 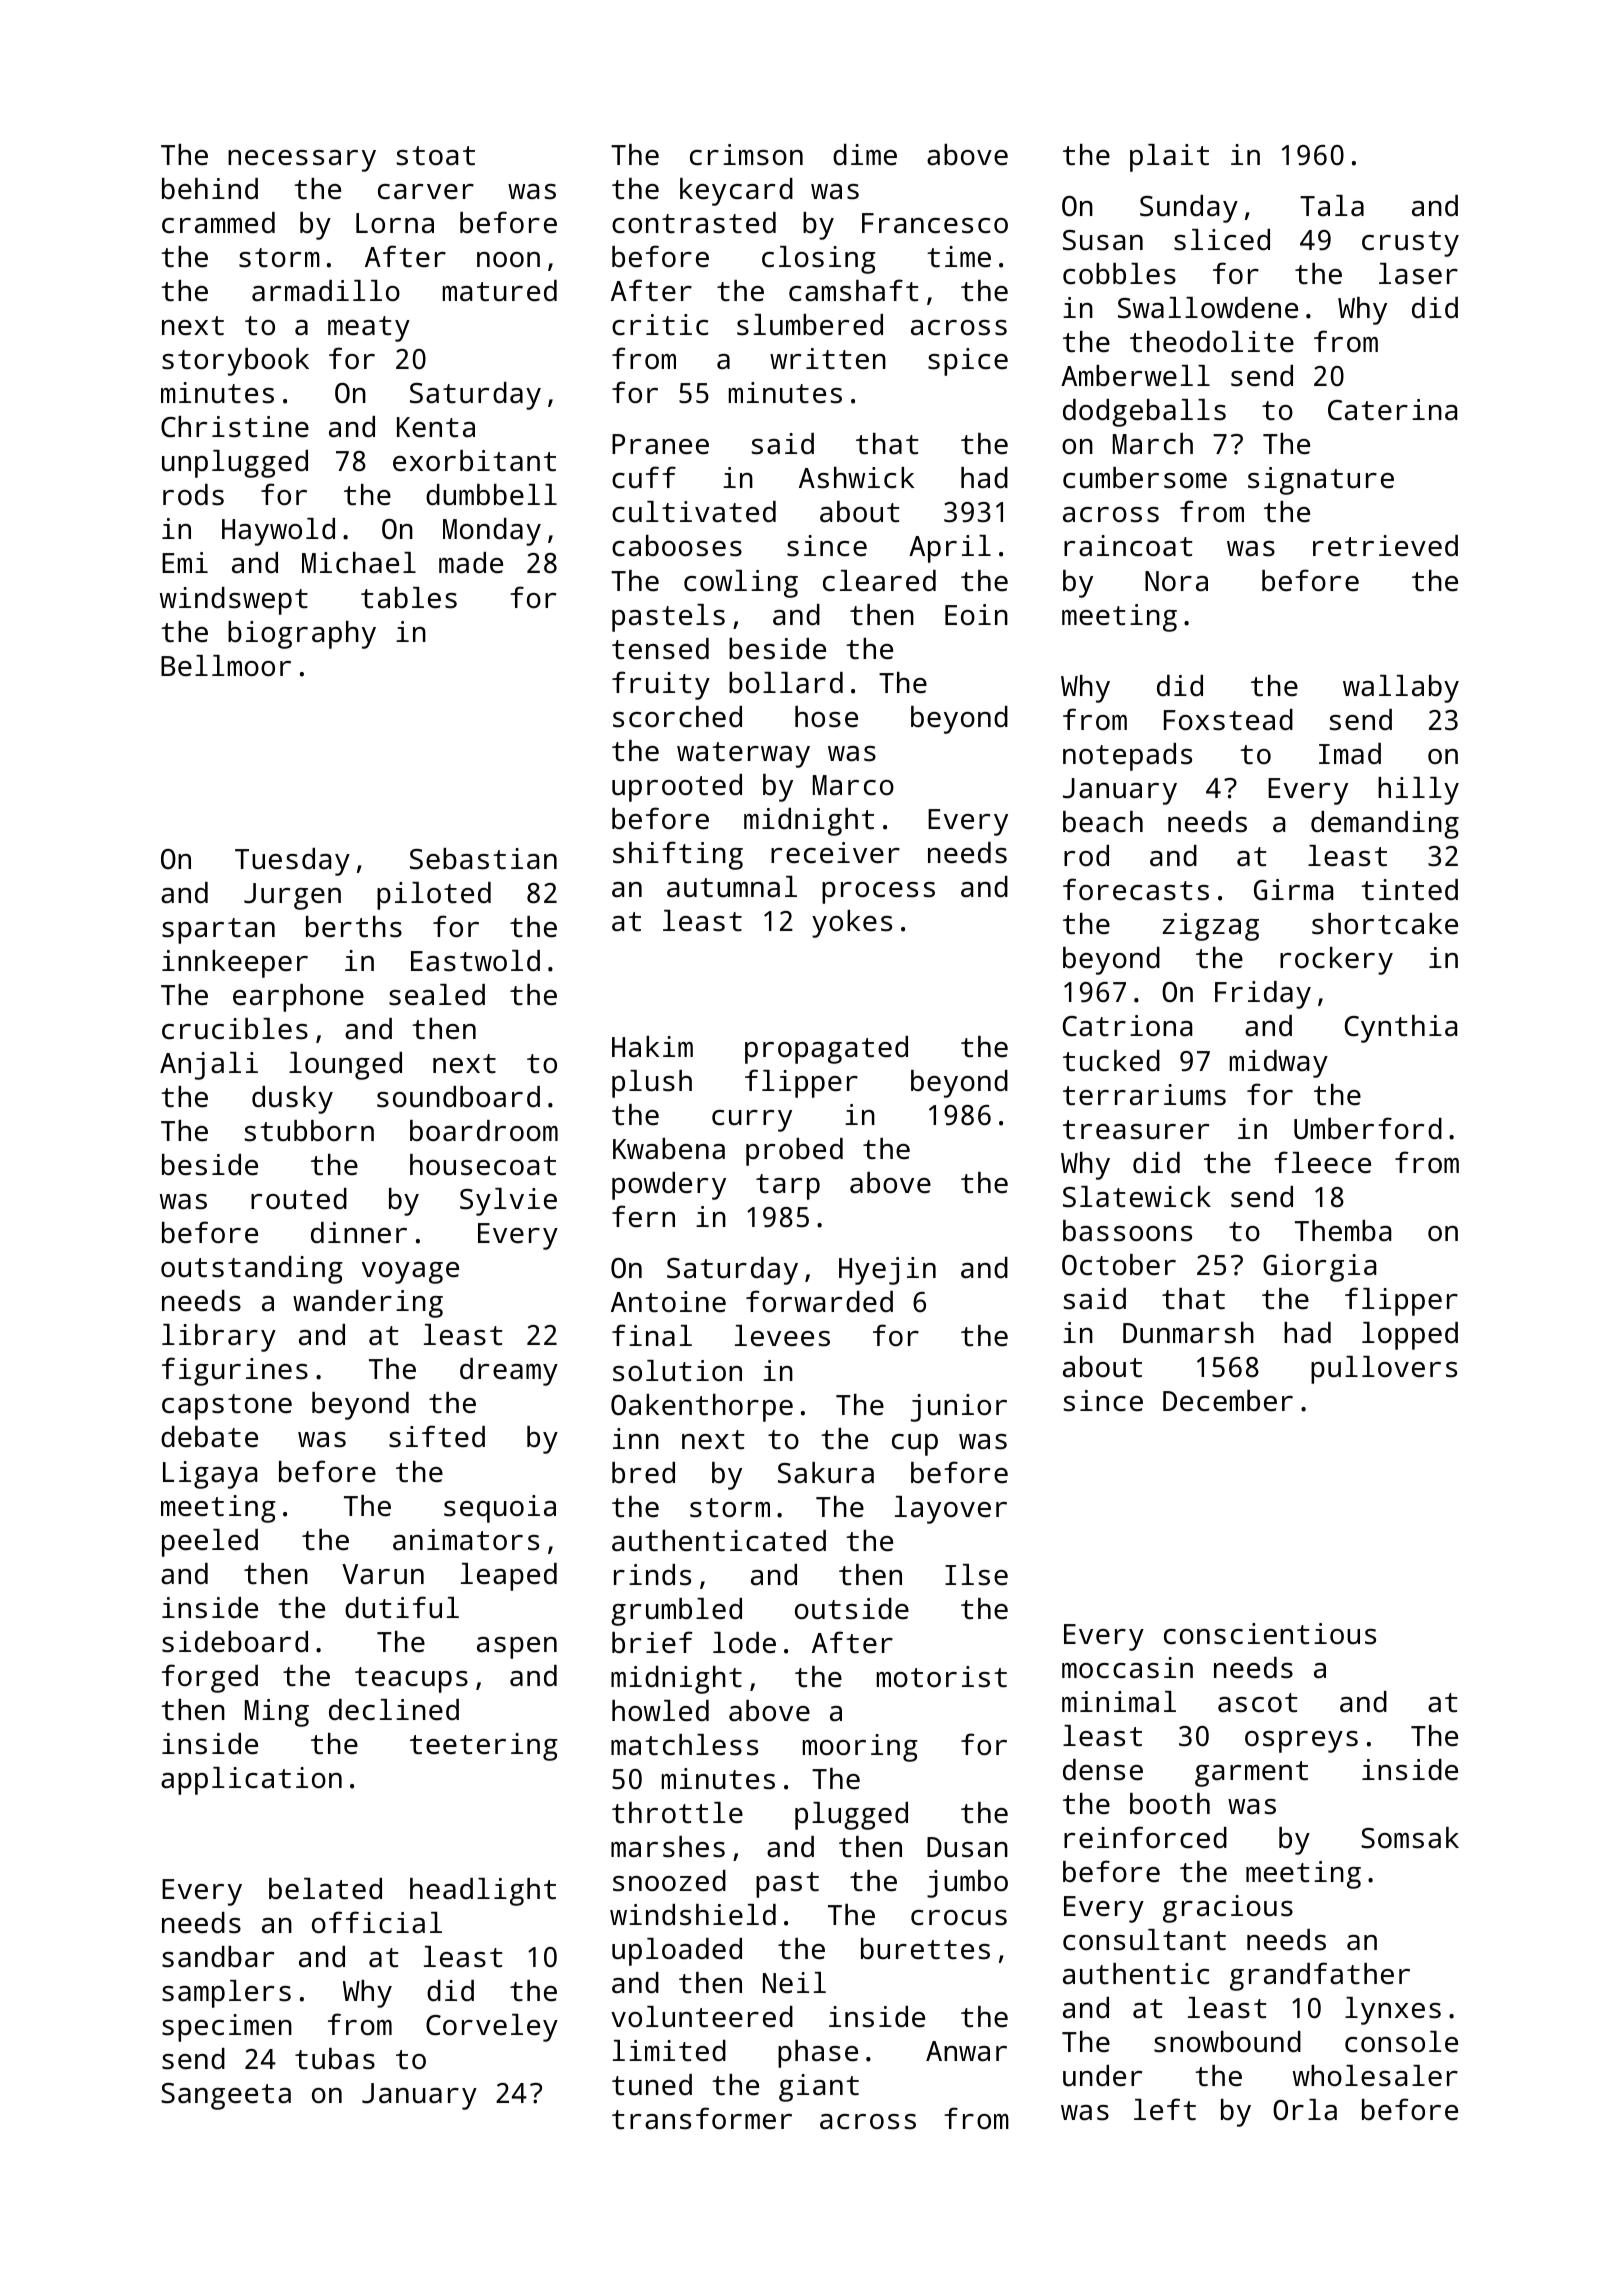 What do you see at coordinates (1228, 720) in the image?
I see `Foxstead` at bounding box center [1228, 720].
